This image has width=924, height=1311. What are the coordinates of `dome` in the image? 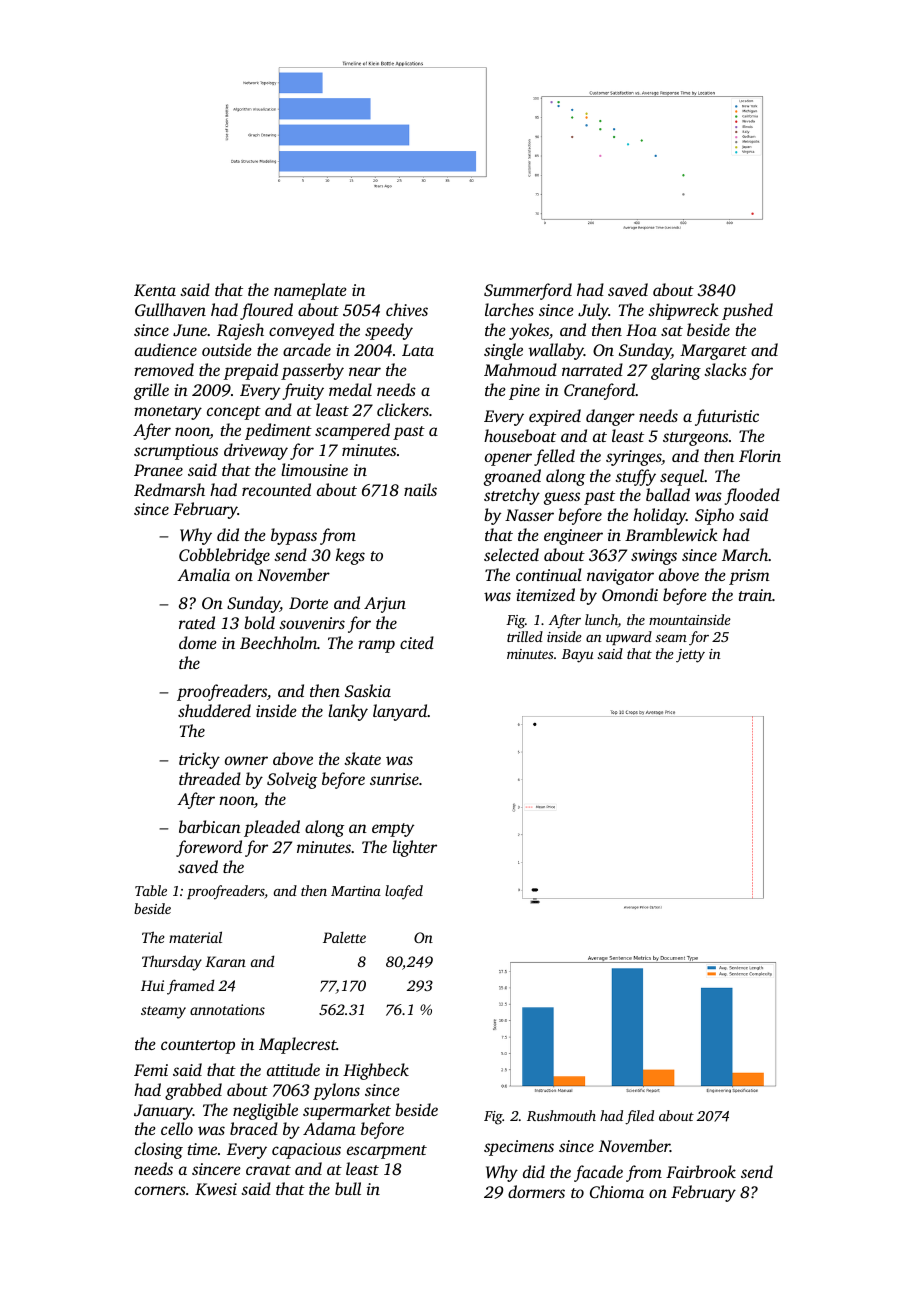 It's located at (198, 642).
